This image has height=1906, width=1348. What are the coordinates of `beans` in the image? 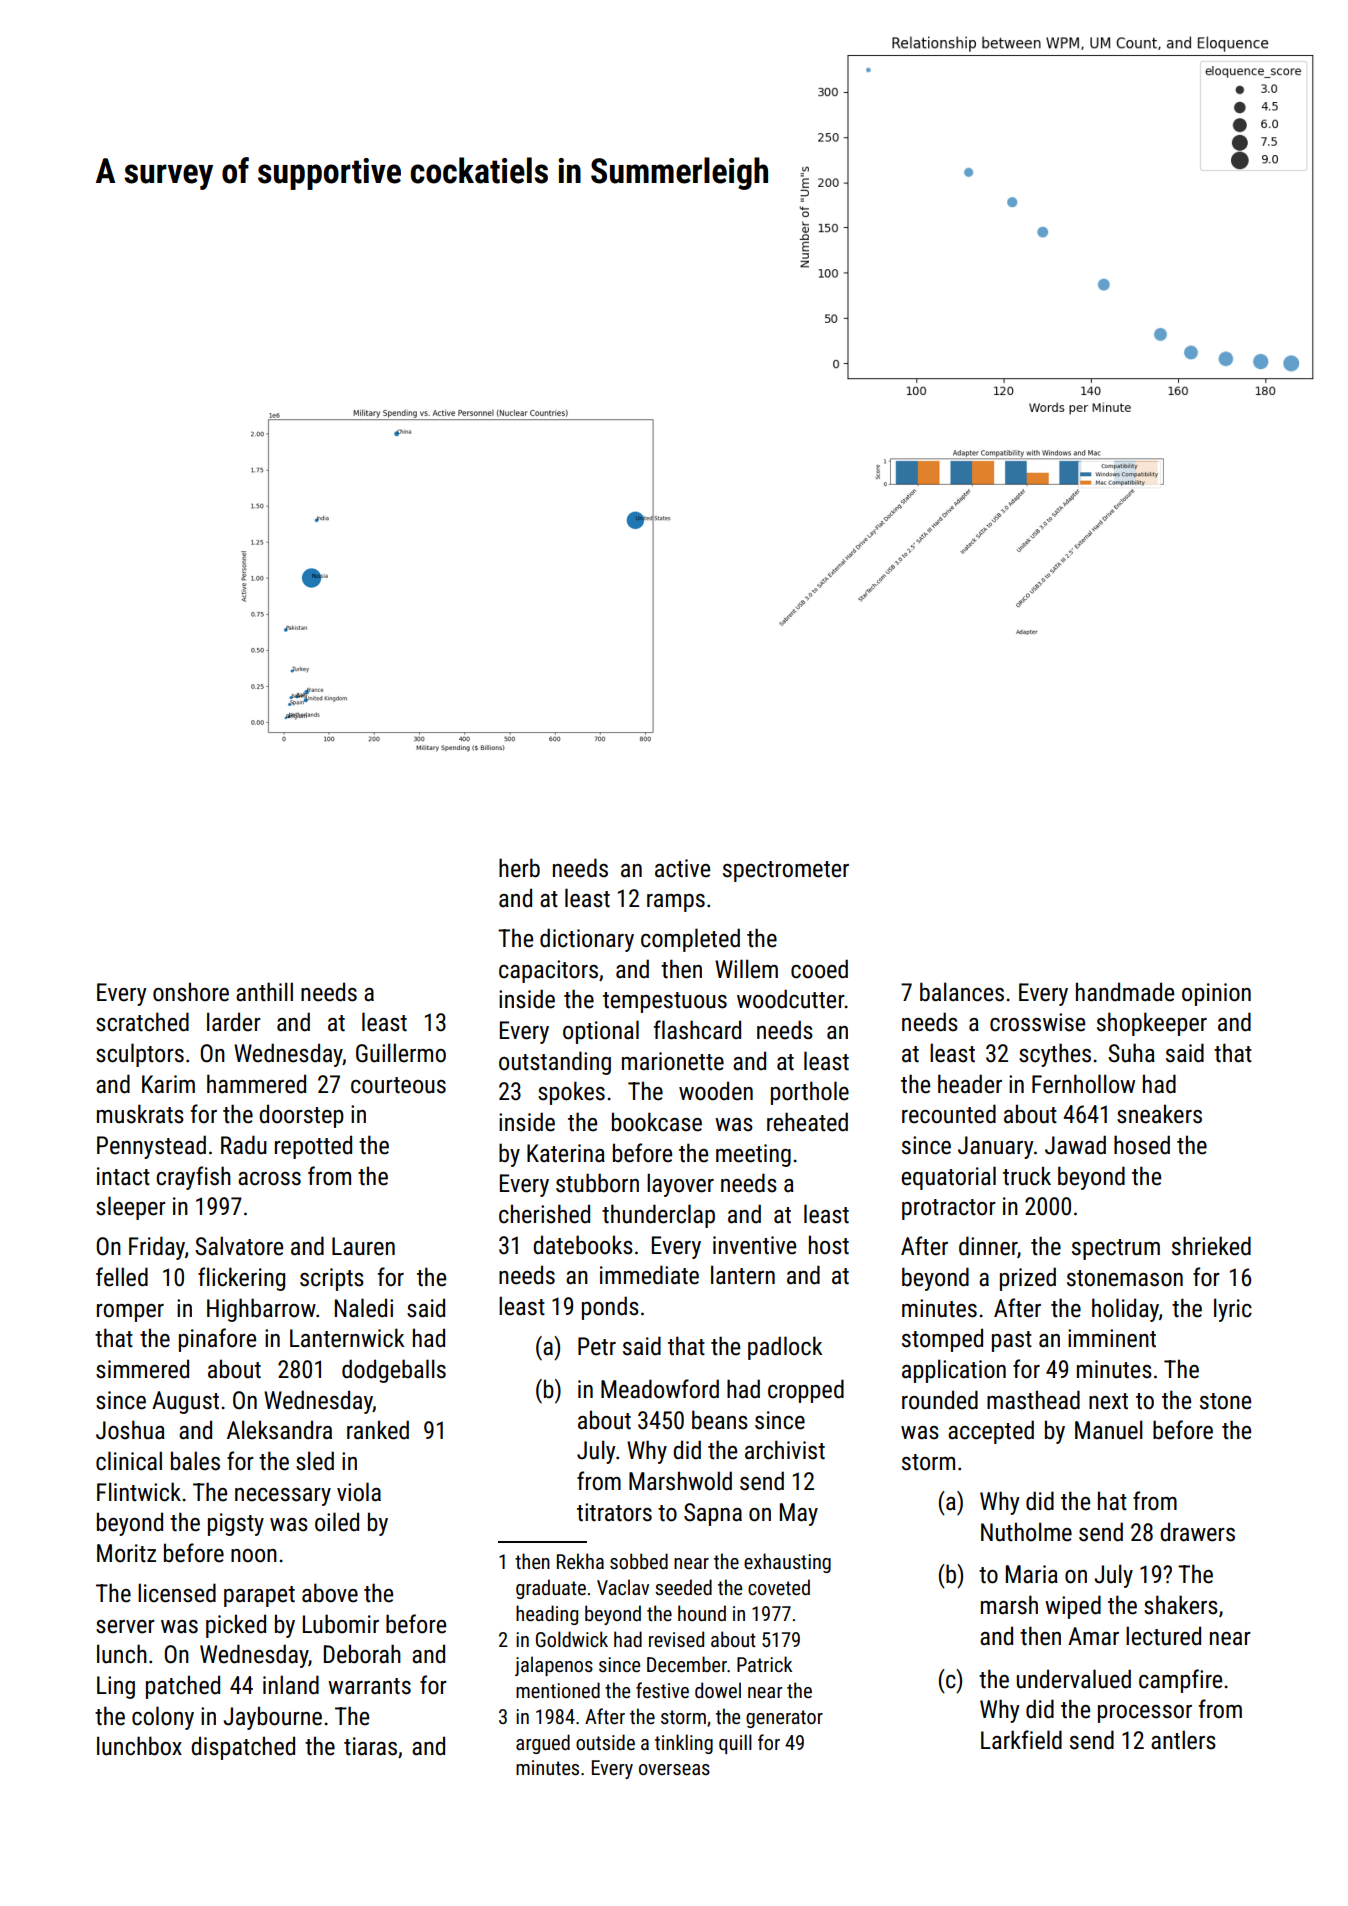 It's located at (720, 1420).
